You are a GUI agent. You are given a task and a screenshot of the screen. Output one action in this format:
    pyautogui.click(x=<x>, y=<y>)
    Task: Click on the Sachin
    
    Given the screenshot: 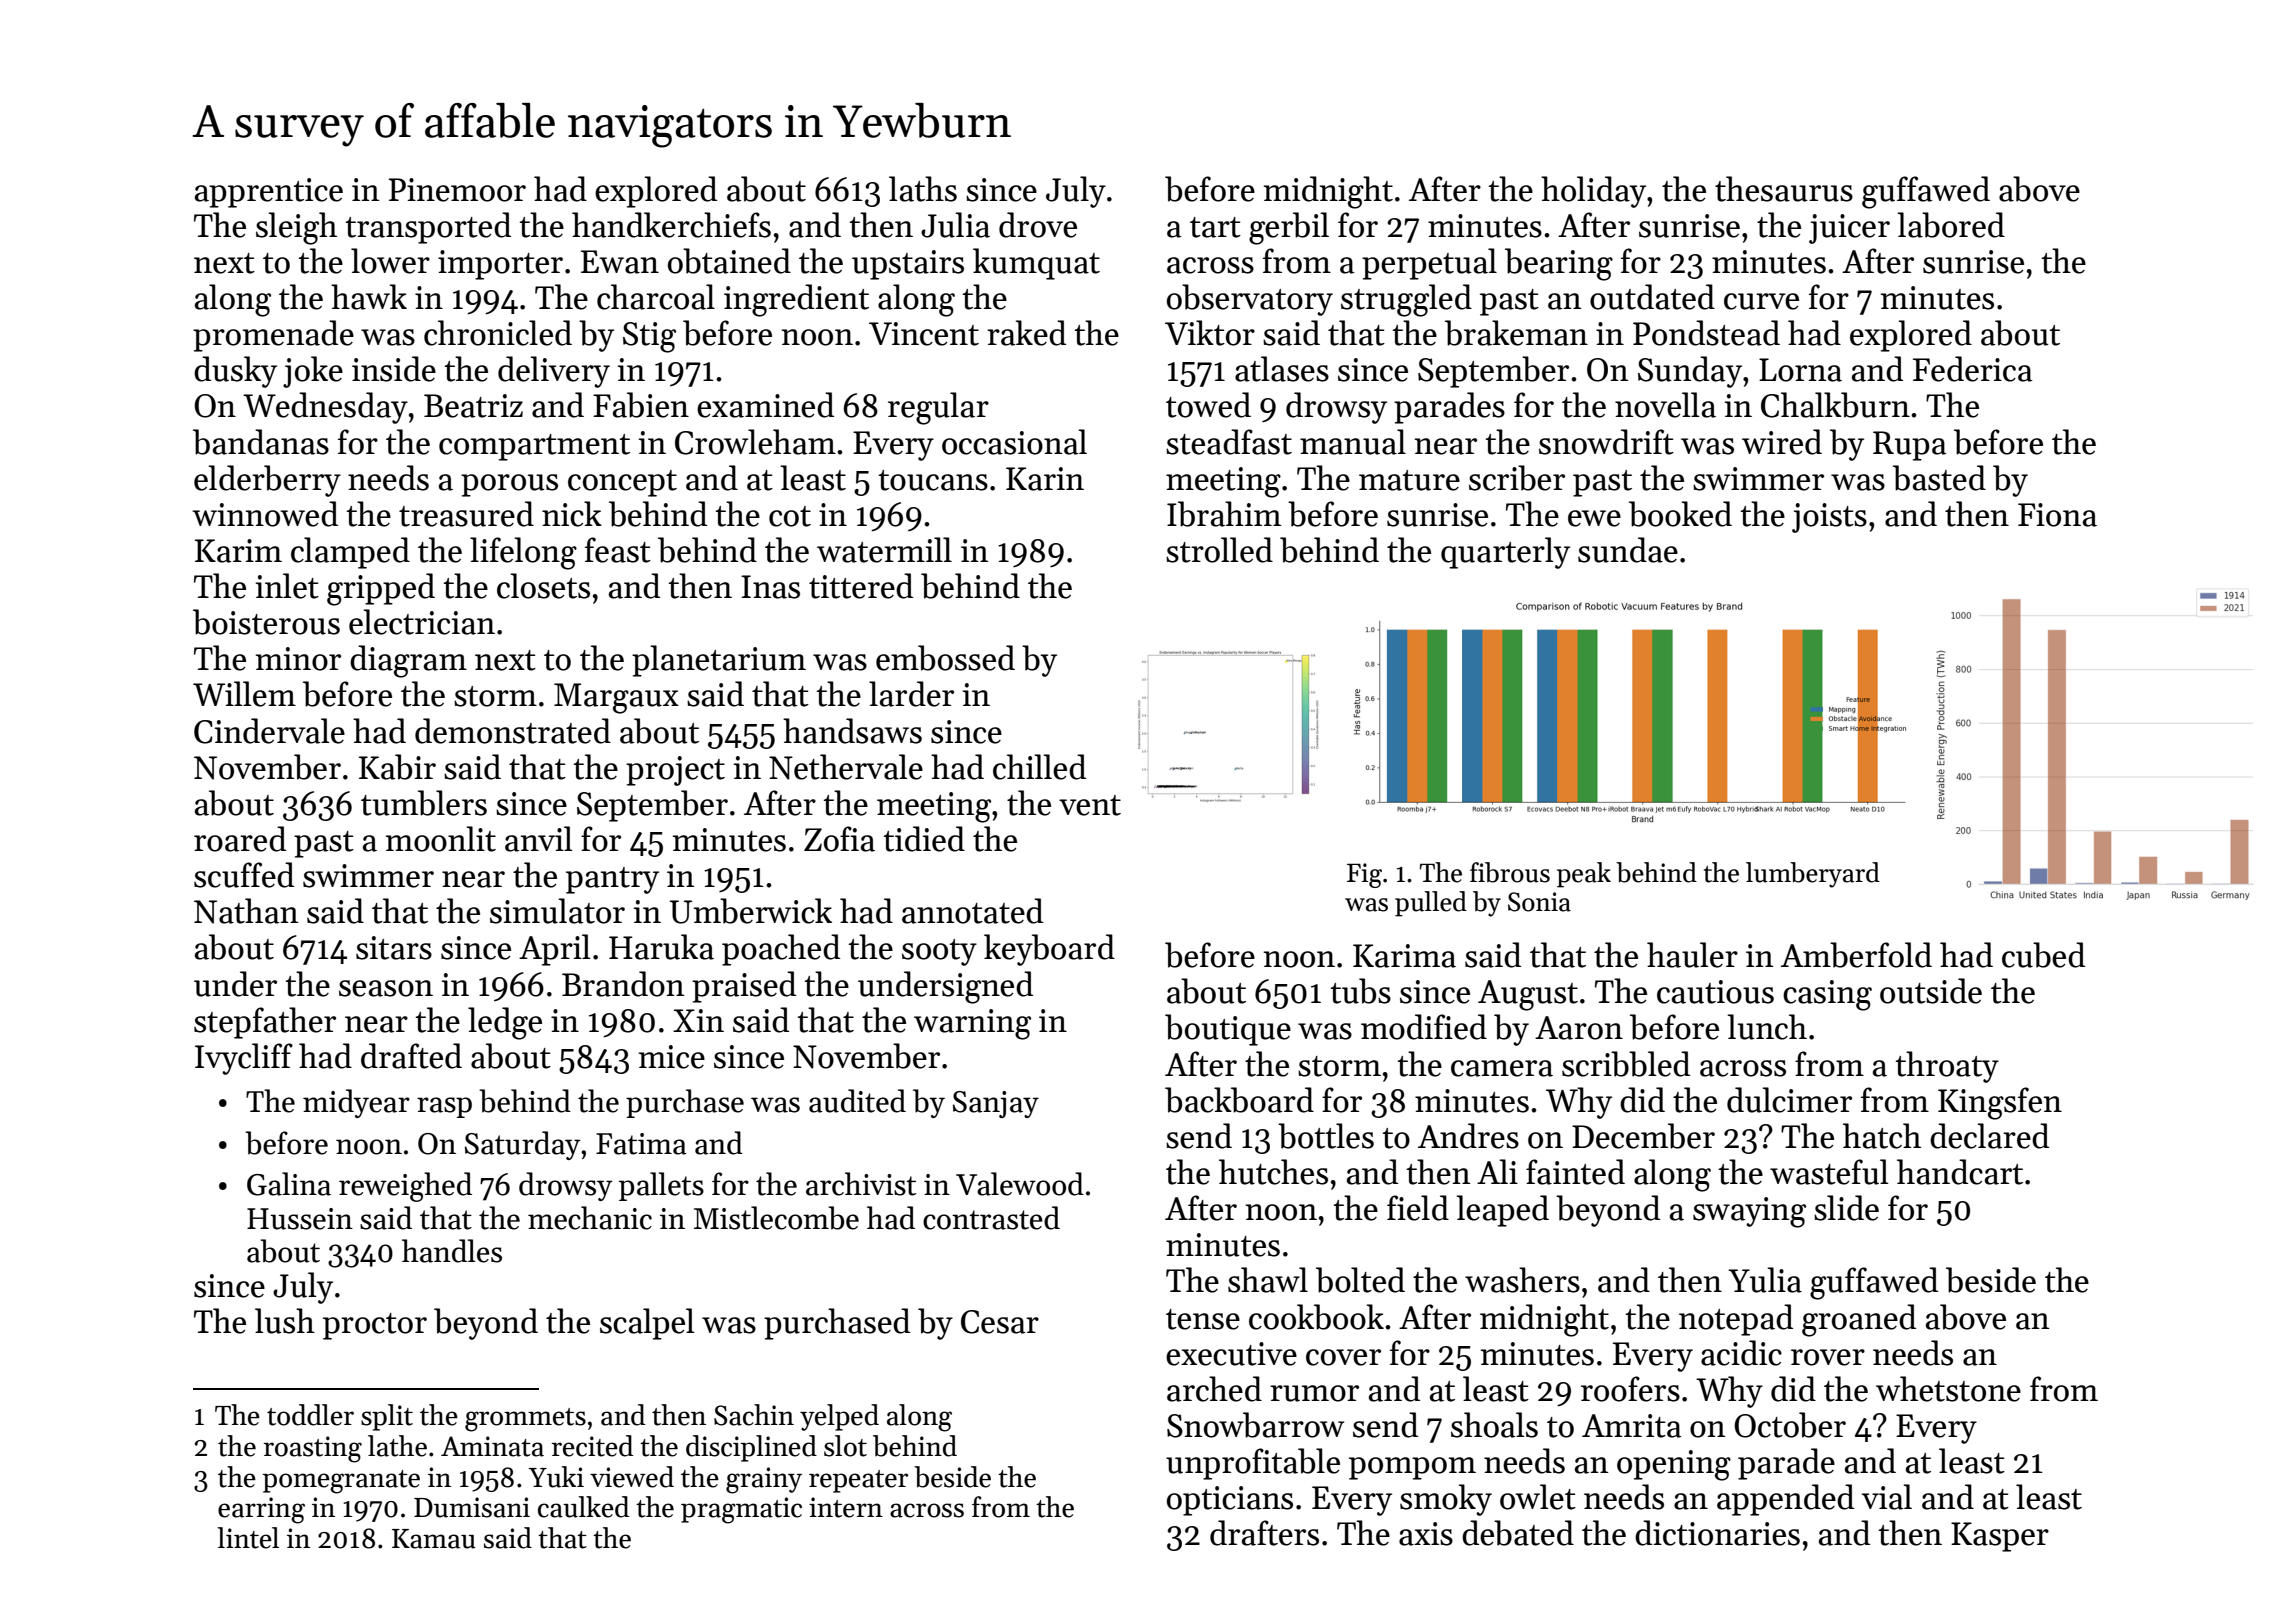 What is the action you would take?
    pyautogui.click(x=754, y=1415)
